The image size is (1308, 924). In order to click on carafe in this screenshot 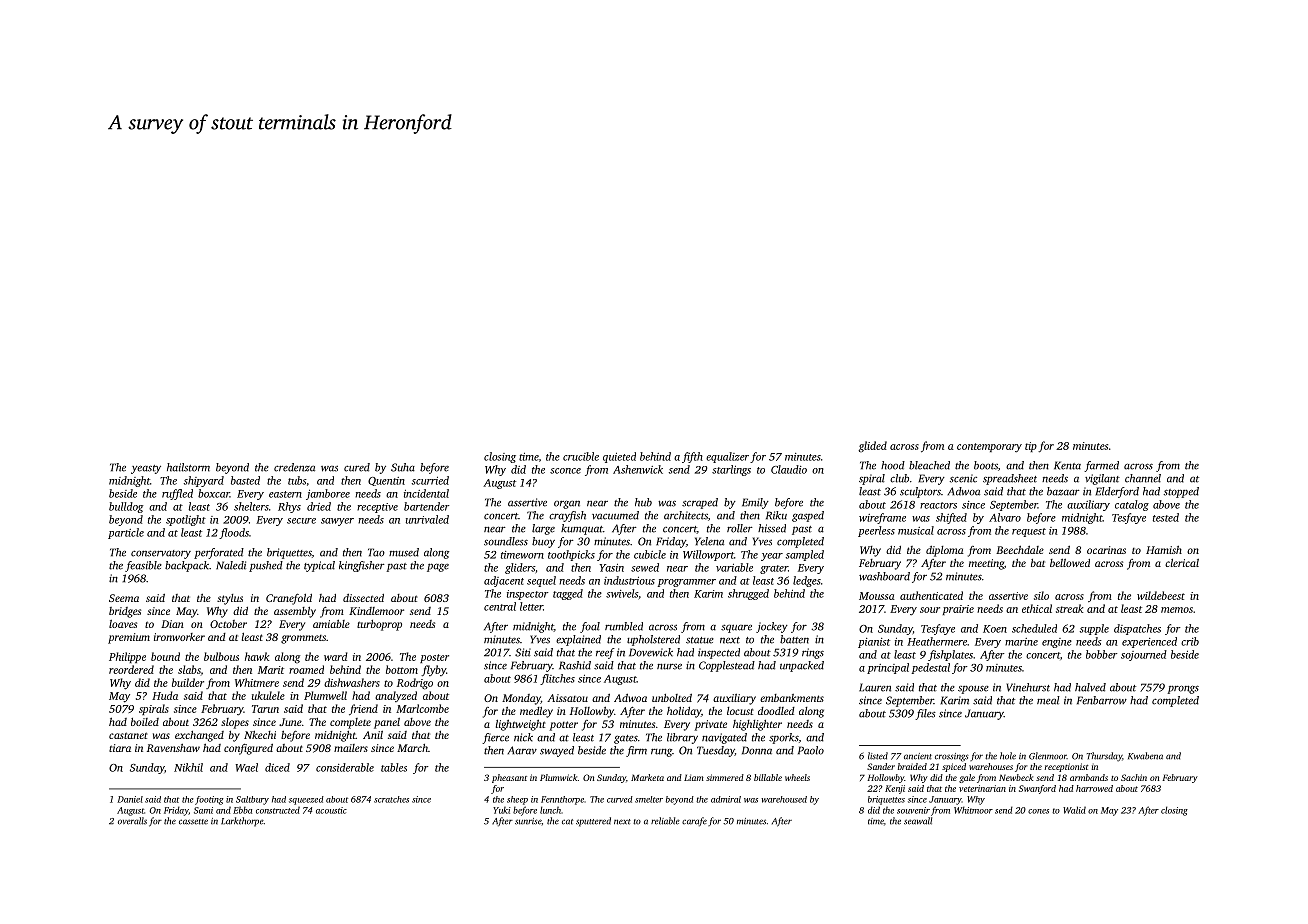, I will do `click(694, 822)`.
